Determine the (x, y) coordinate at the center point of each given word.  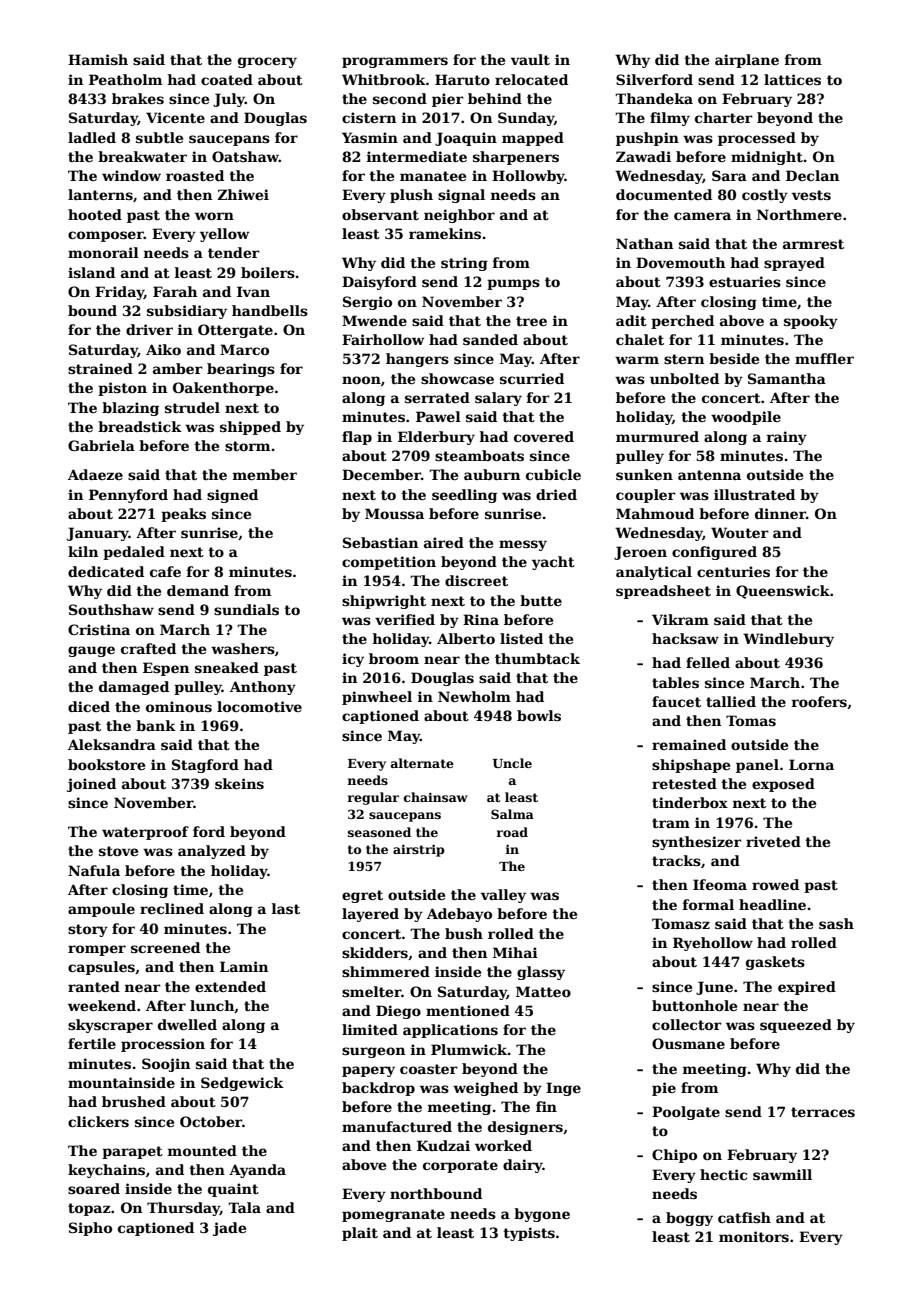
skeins (239, 783)
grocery (267, 62)
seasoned (379, 832)
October (211, 1121)
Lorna (811, 764)
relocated (531, 79)
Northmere (799, 214)
